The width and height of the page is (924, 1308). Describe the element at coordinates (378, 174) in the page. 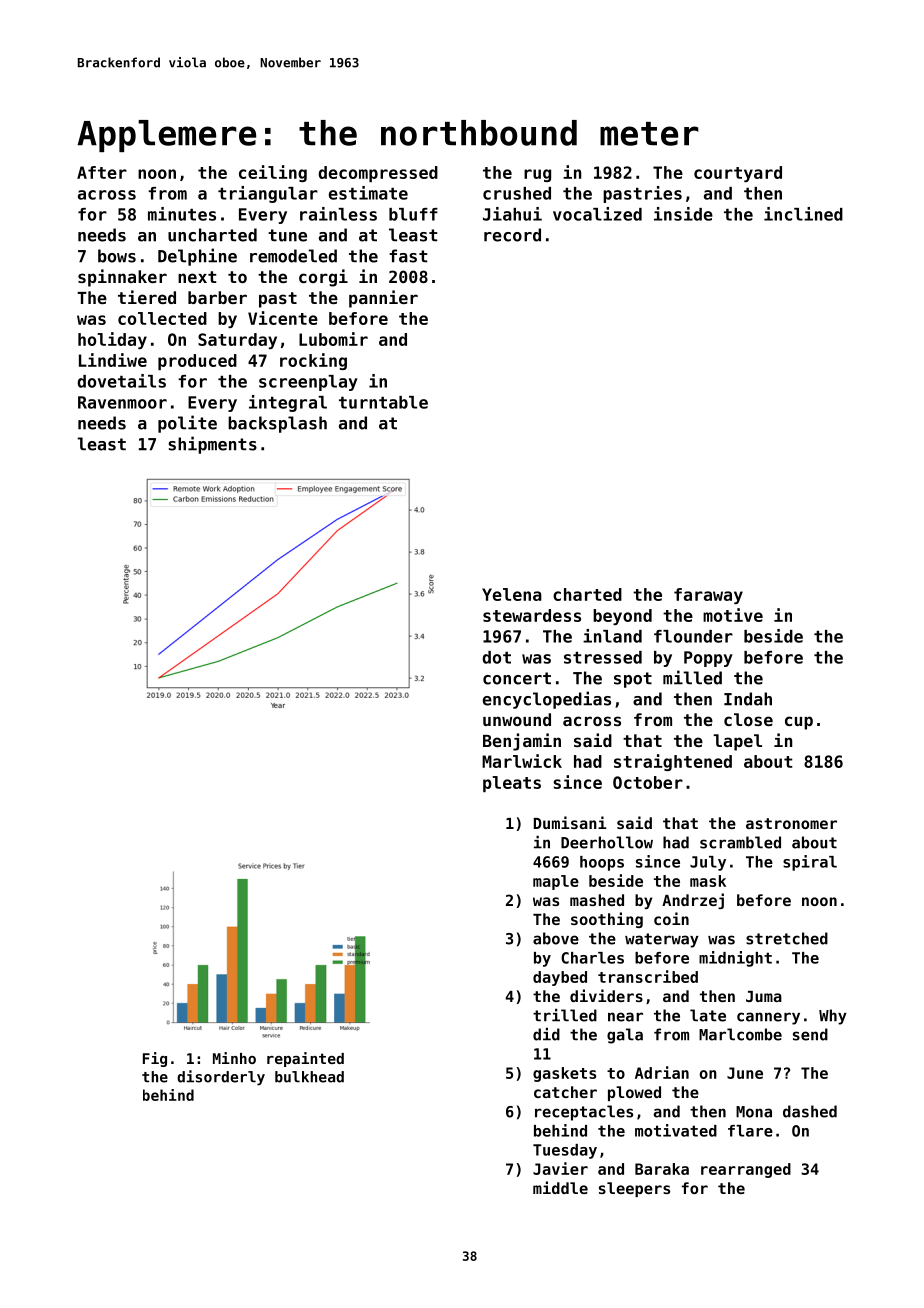

I see `decompressed` at that location.
